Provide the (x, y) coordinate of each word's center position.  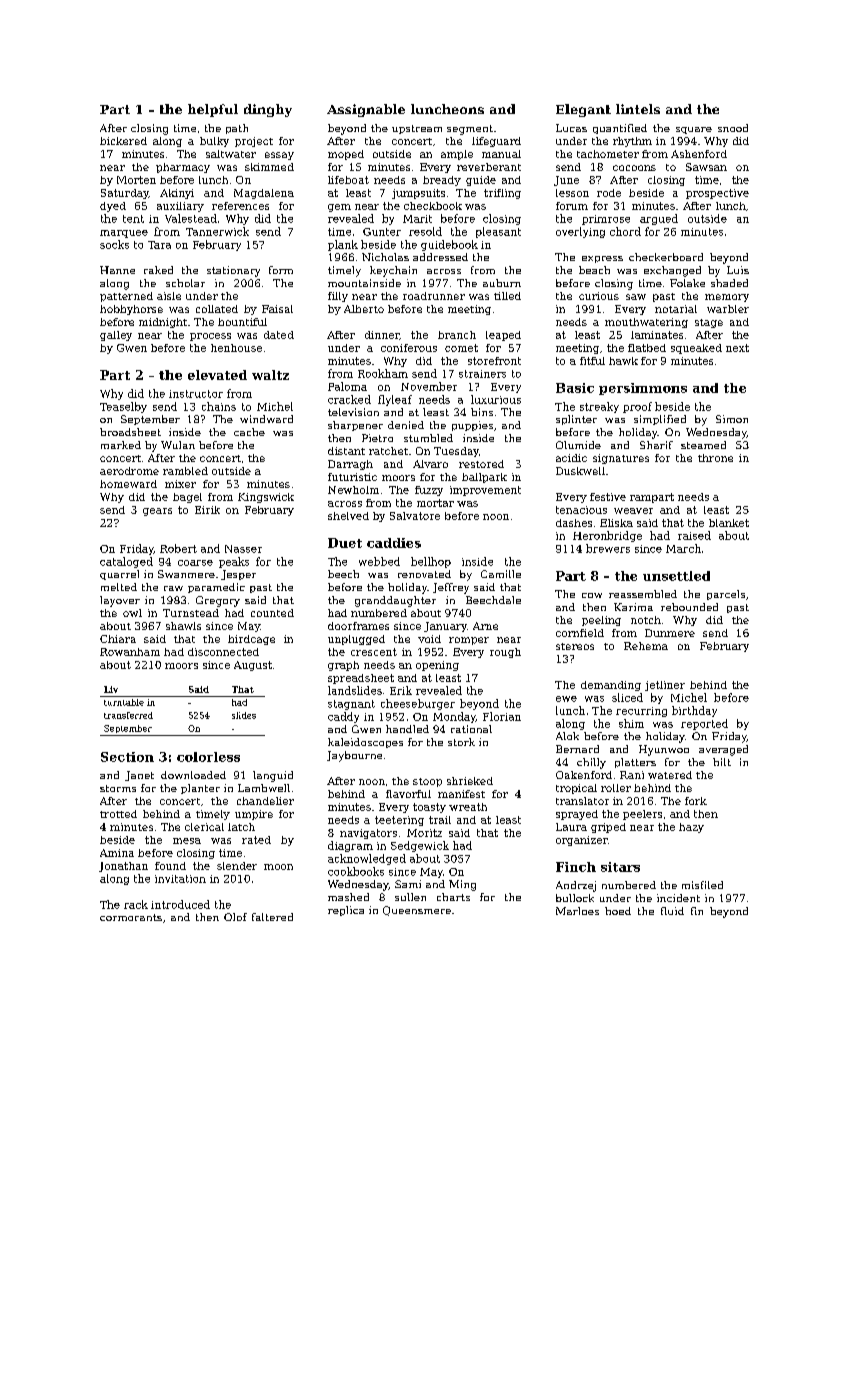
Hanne (117, 270)
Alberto (364, 309)
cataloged (126, 562)
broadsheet (130, 432)
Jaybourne (354, 756)
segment (470, 130)
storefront (494, 361)
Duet (345, 543)
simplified (660, 420)
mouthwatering (646, 323)
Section (127, 757)
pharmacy (183, 168)
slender (237, 866)
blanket (729, 523)
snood (733, 128)
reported (704, 724)
